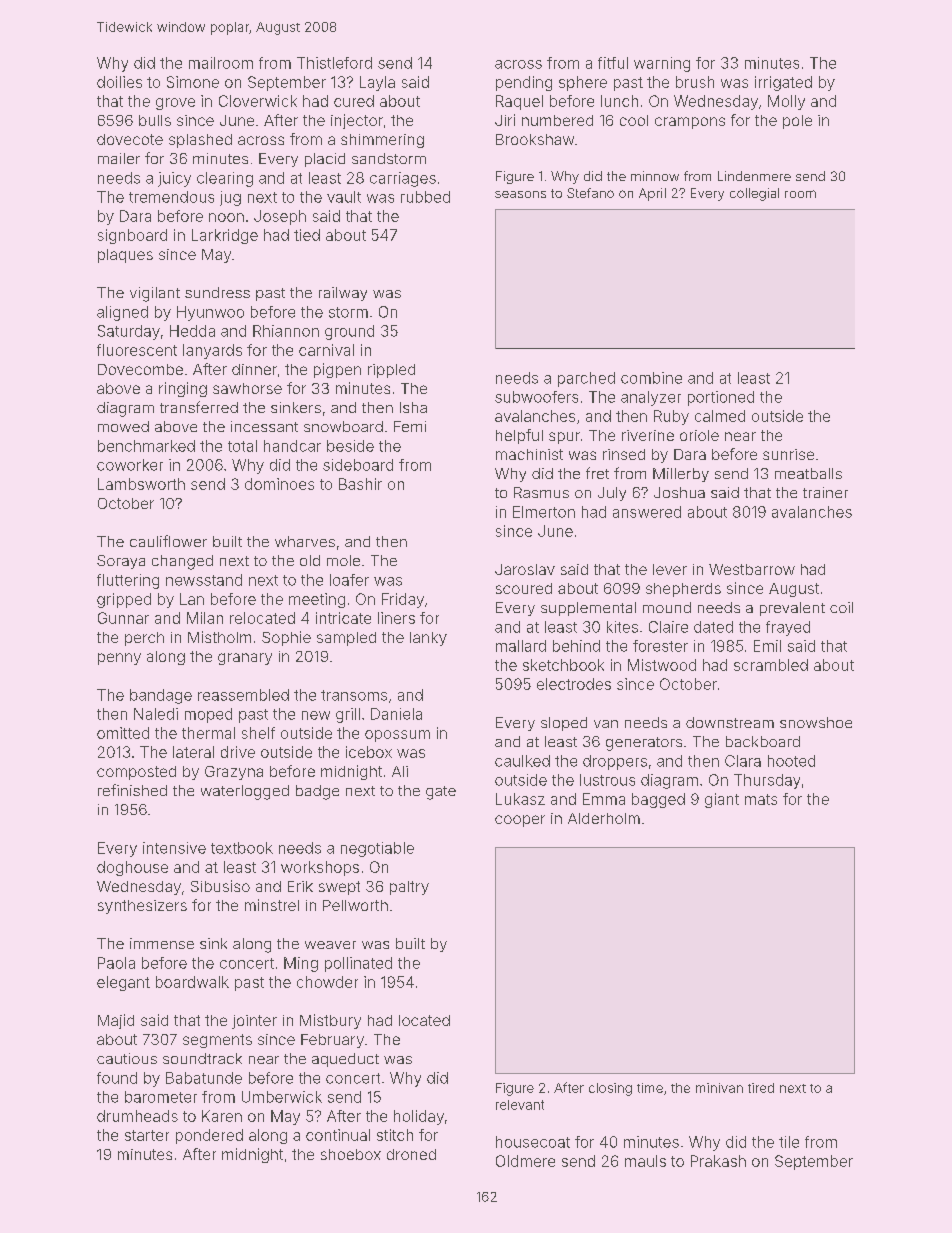 The height and width of the screenshot is (1233, 952). Describe the element at coordinates (525, 1161) in the screenshot. I see `Oldmere` at that location.
